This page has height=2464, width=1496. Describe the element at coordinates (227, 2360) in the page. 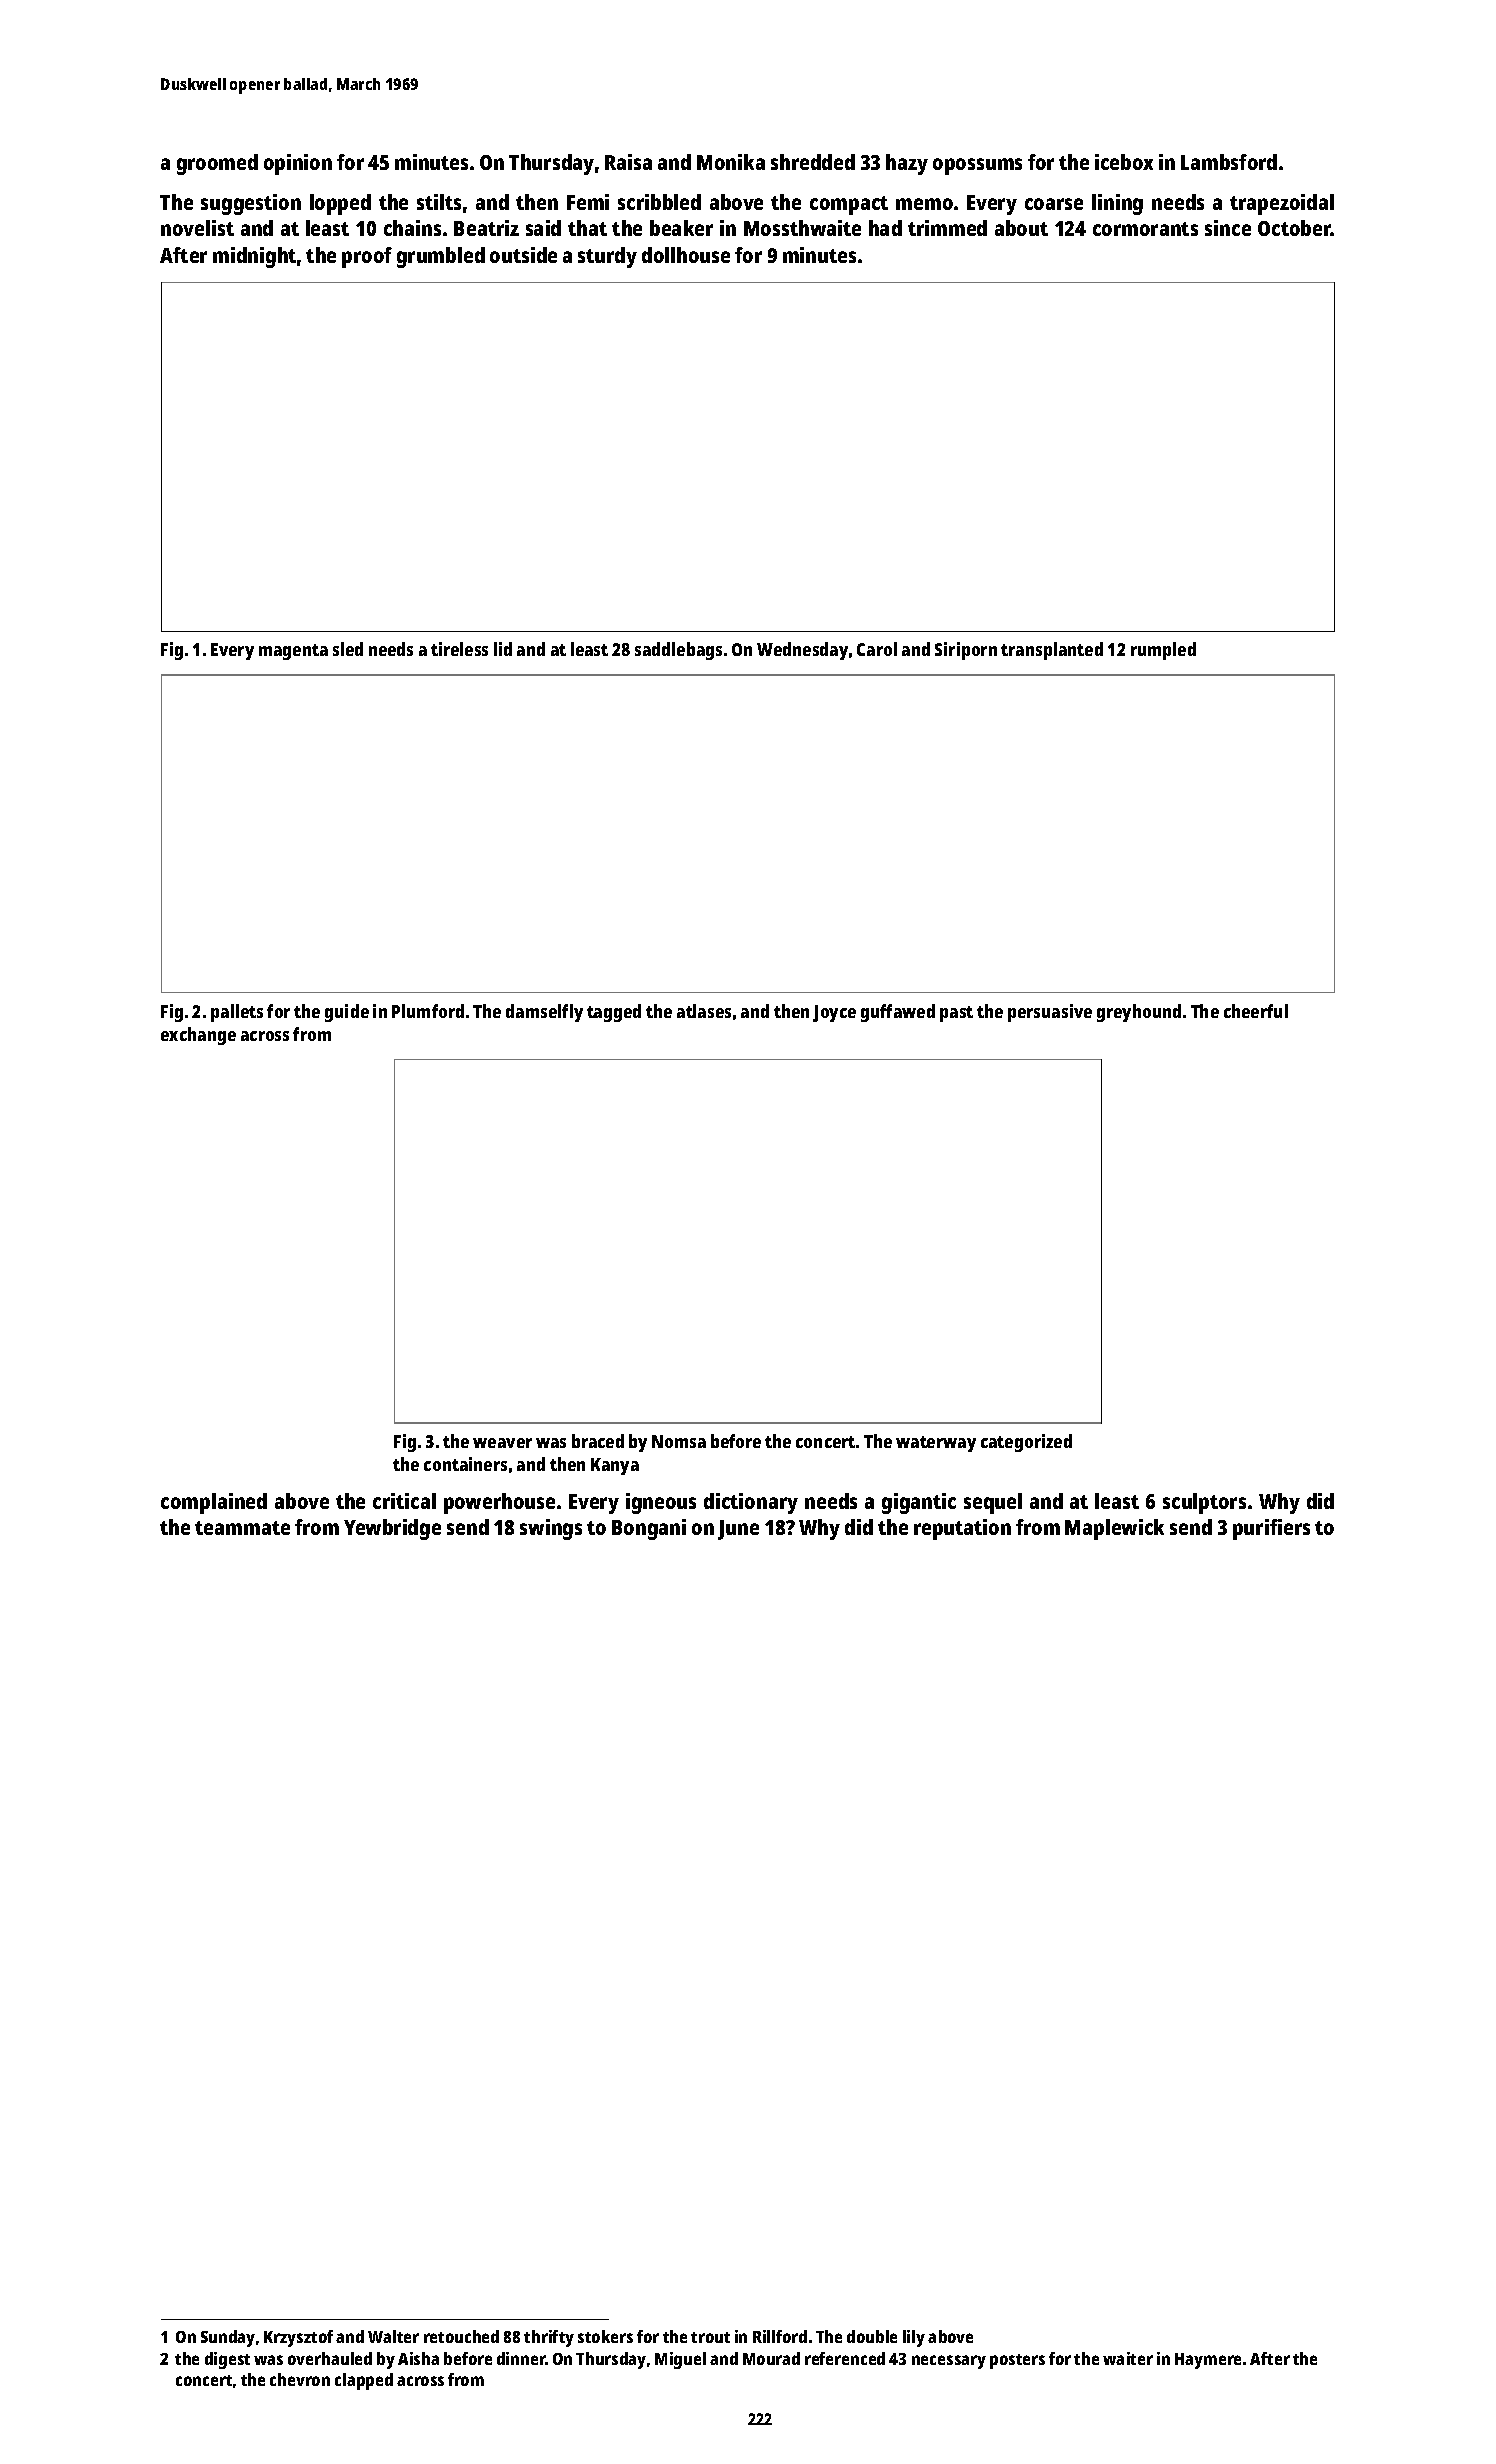

I see `digest` at that location.
